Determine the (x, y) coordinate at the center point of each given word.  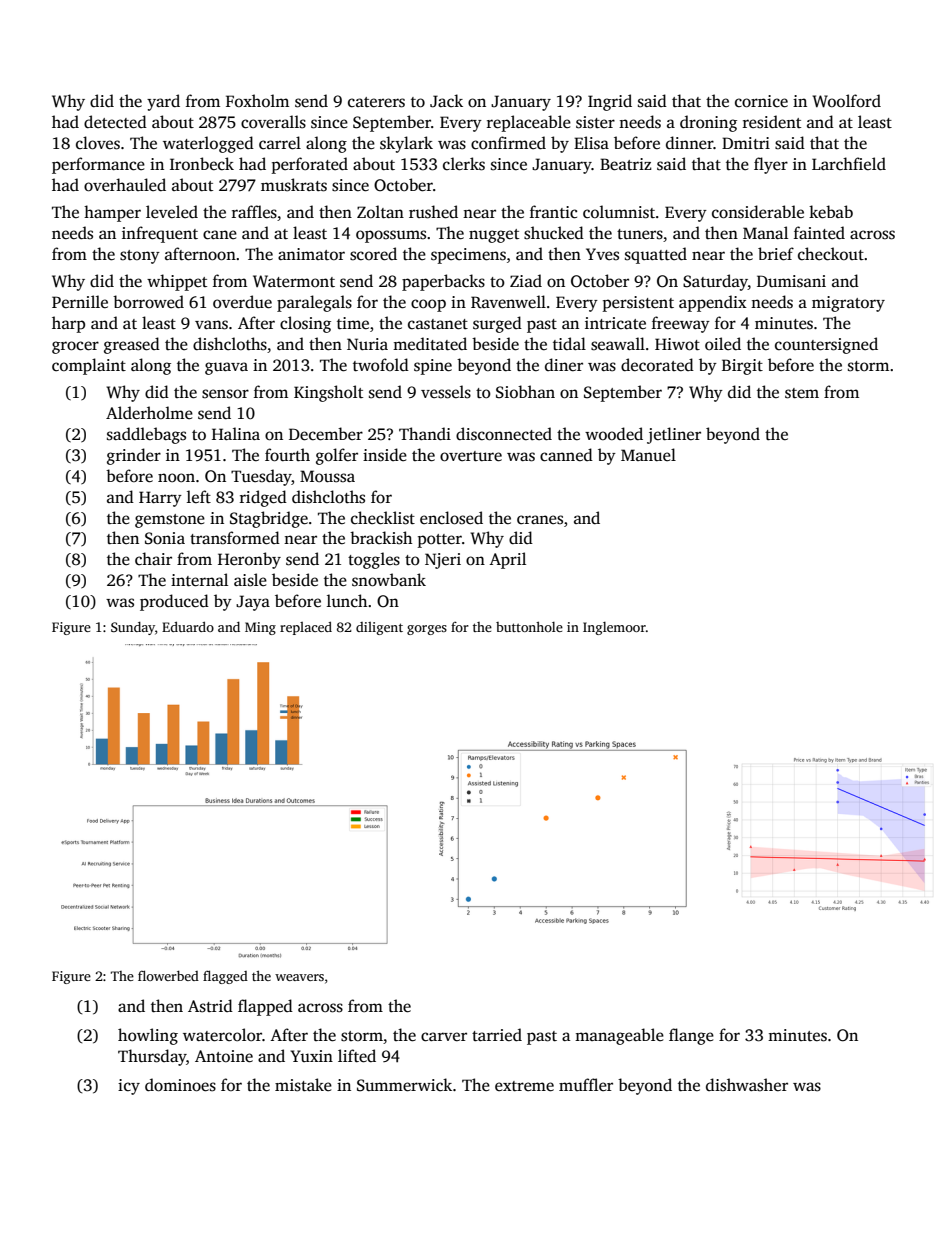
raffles (254, 212)
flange (691, 1036)
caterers (376, 102)
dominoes (180, 1085)
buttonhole (529, 627)
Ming (260, 628)
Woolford (846, 101)
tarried (497, 1035)
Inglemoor (614, 628)
